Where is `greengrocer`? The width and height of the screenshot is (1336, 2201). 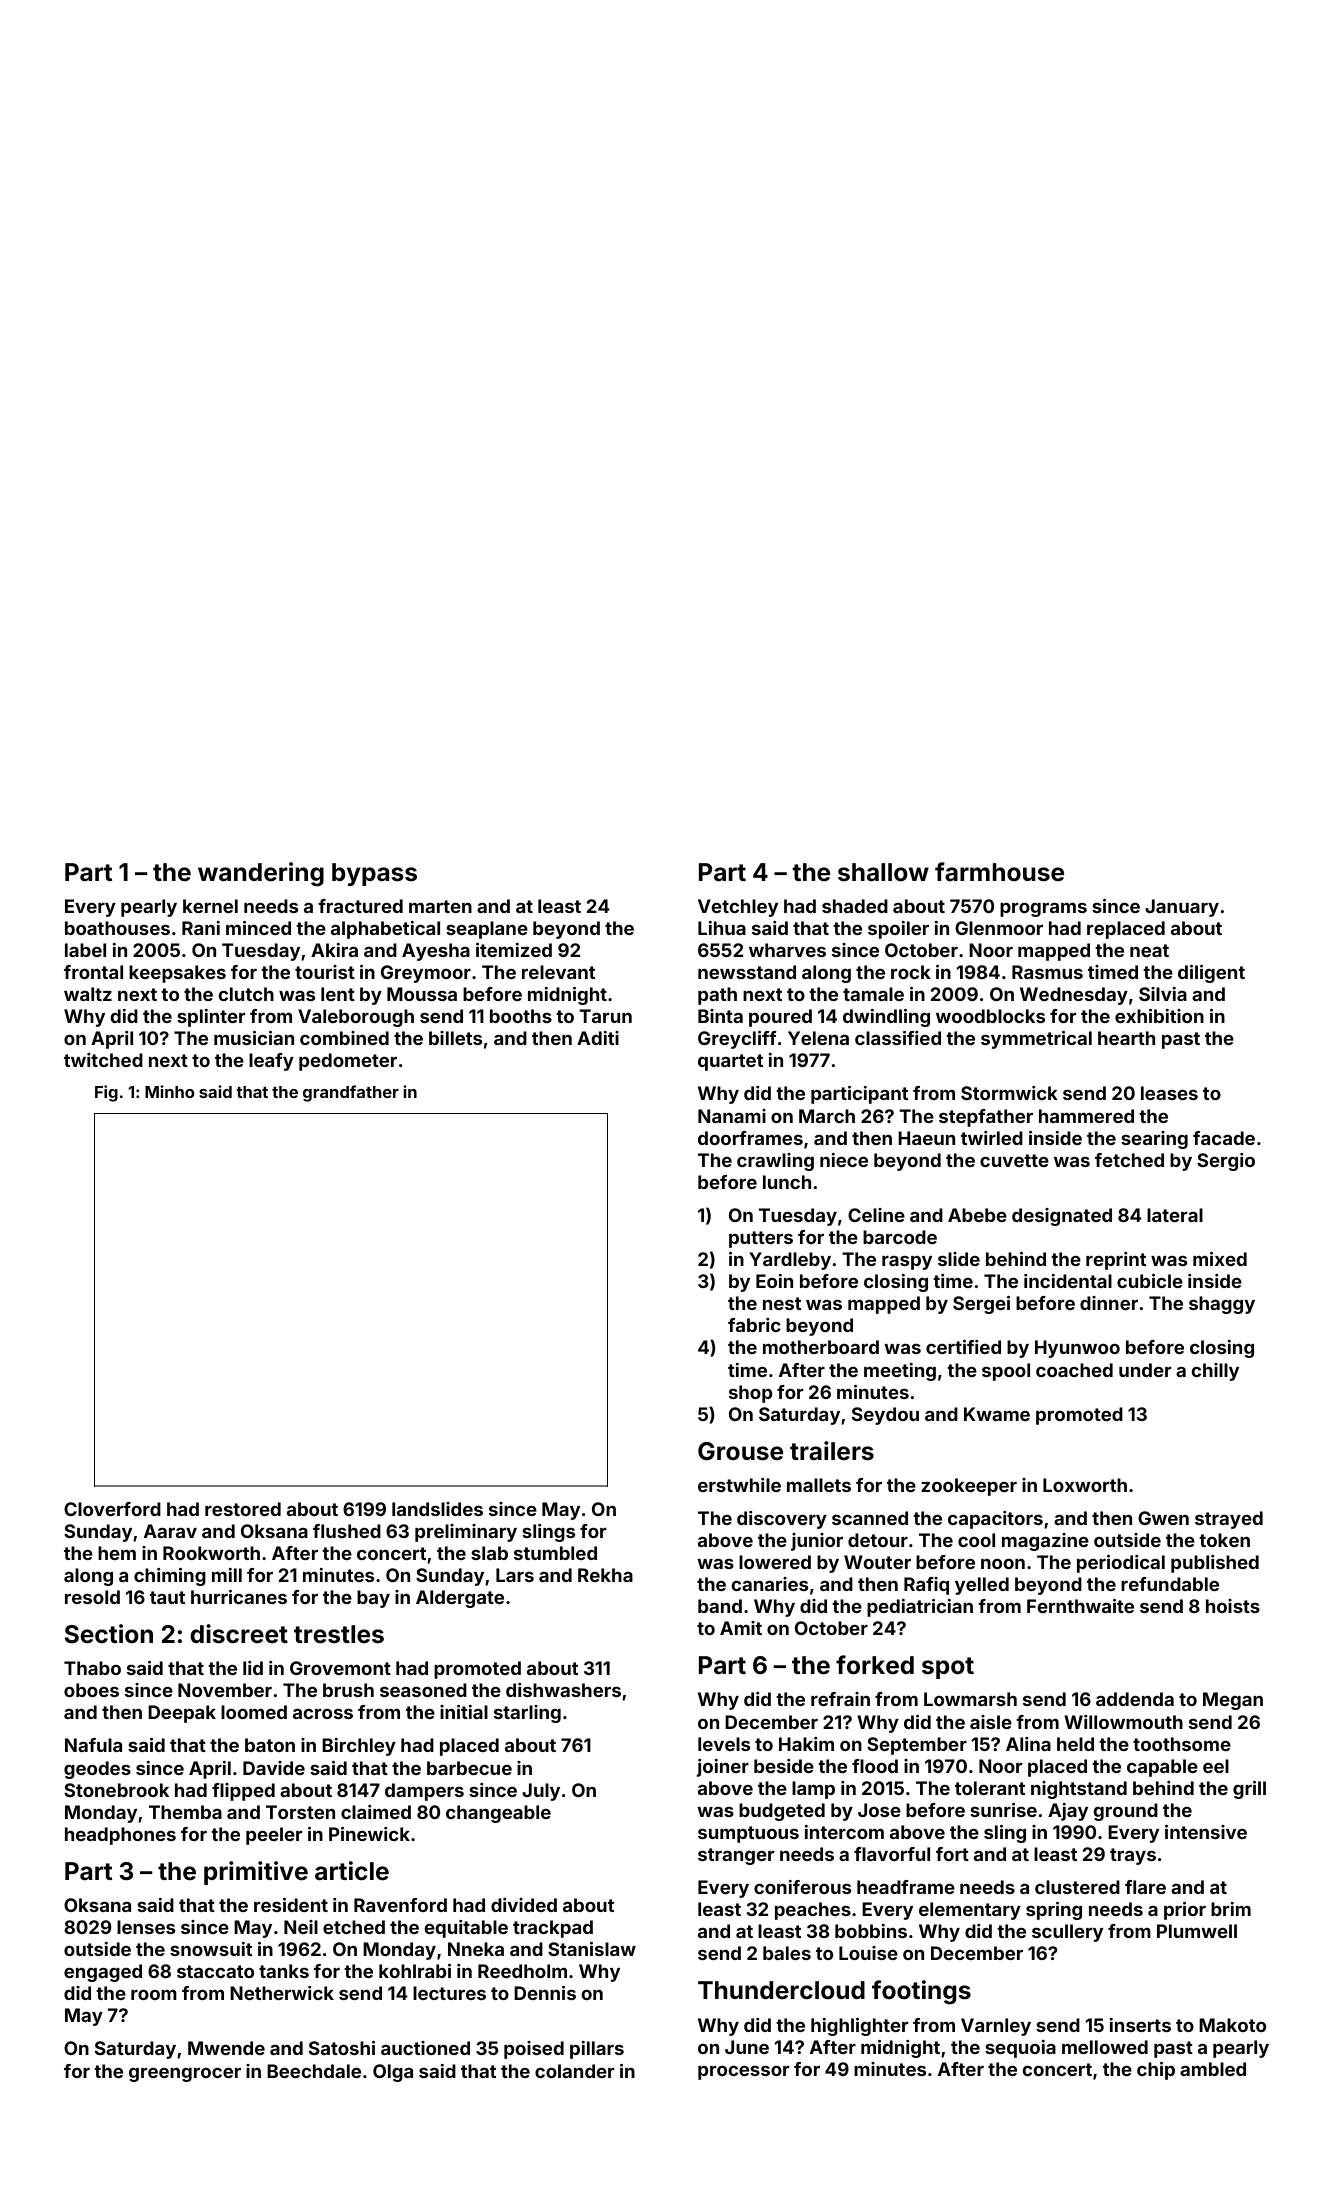
greengrocer is located at coordinates (185, 2074).
